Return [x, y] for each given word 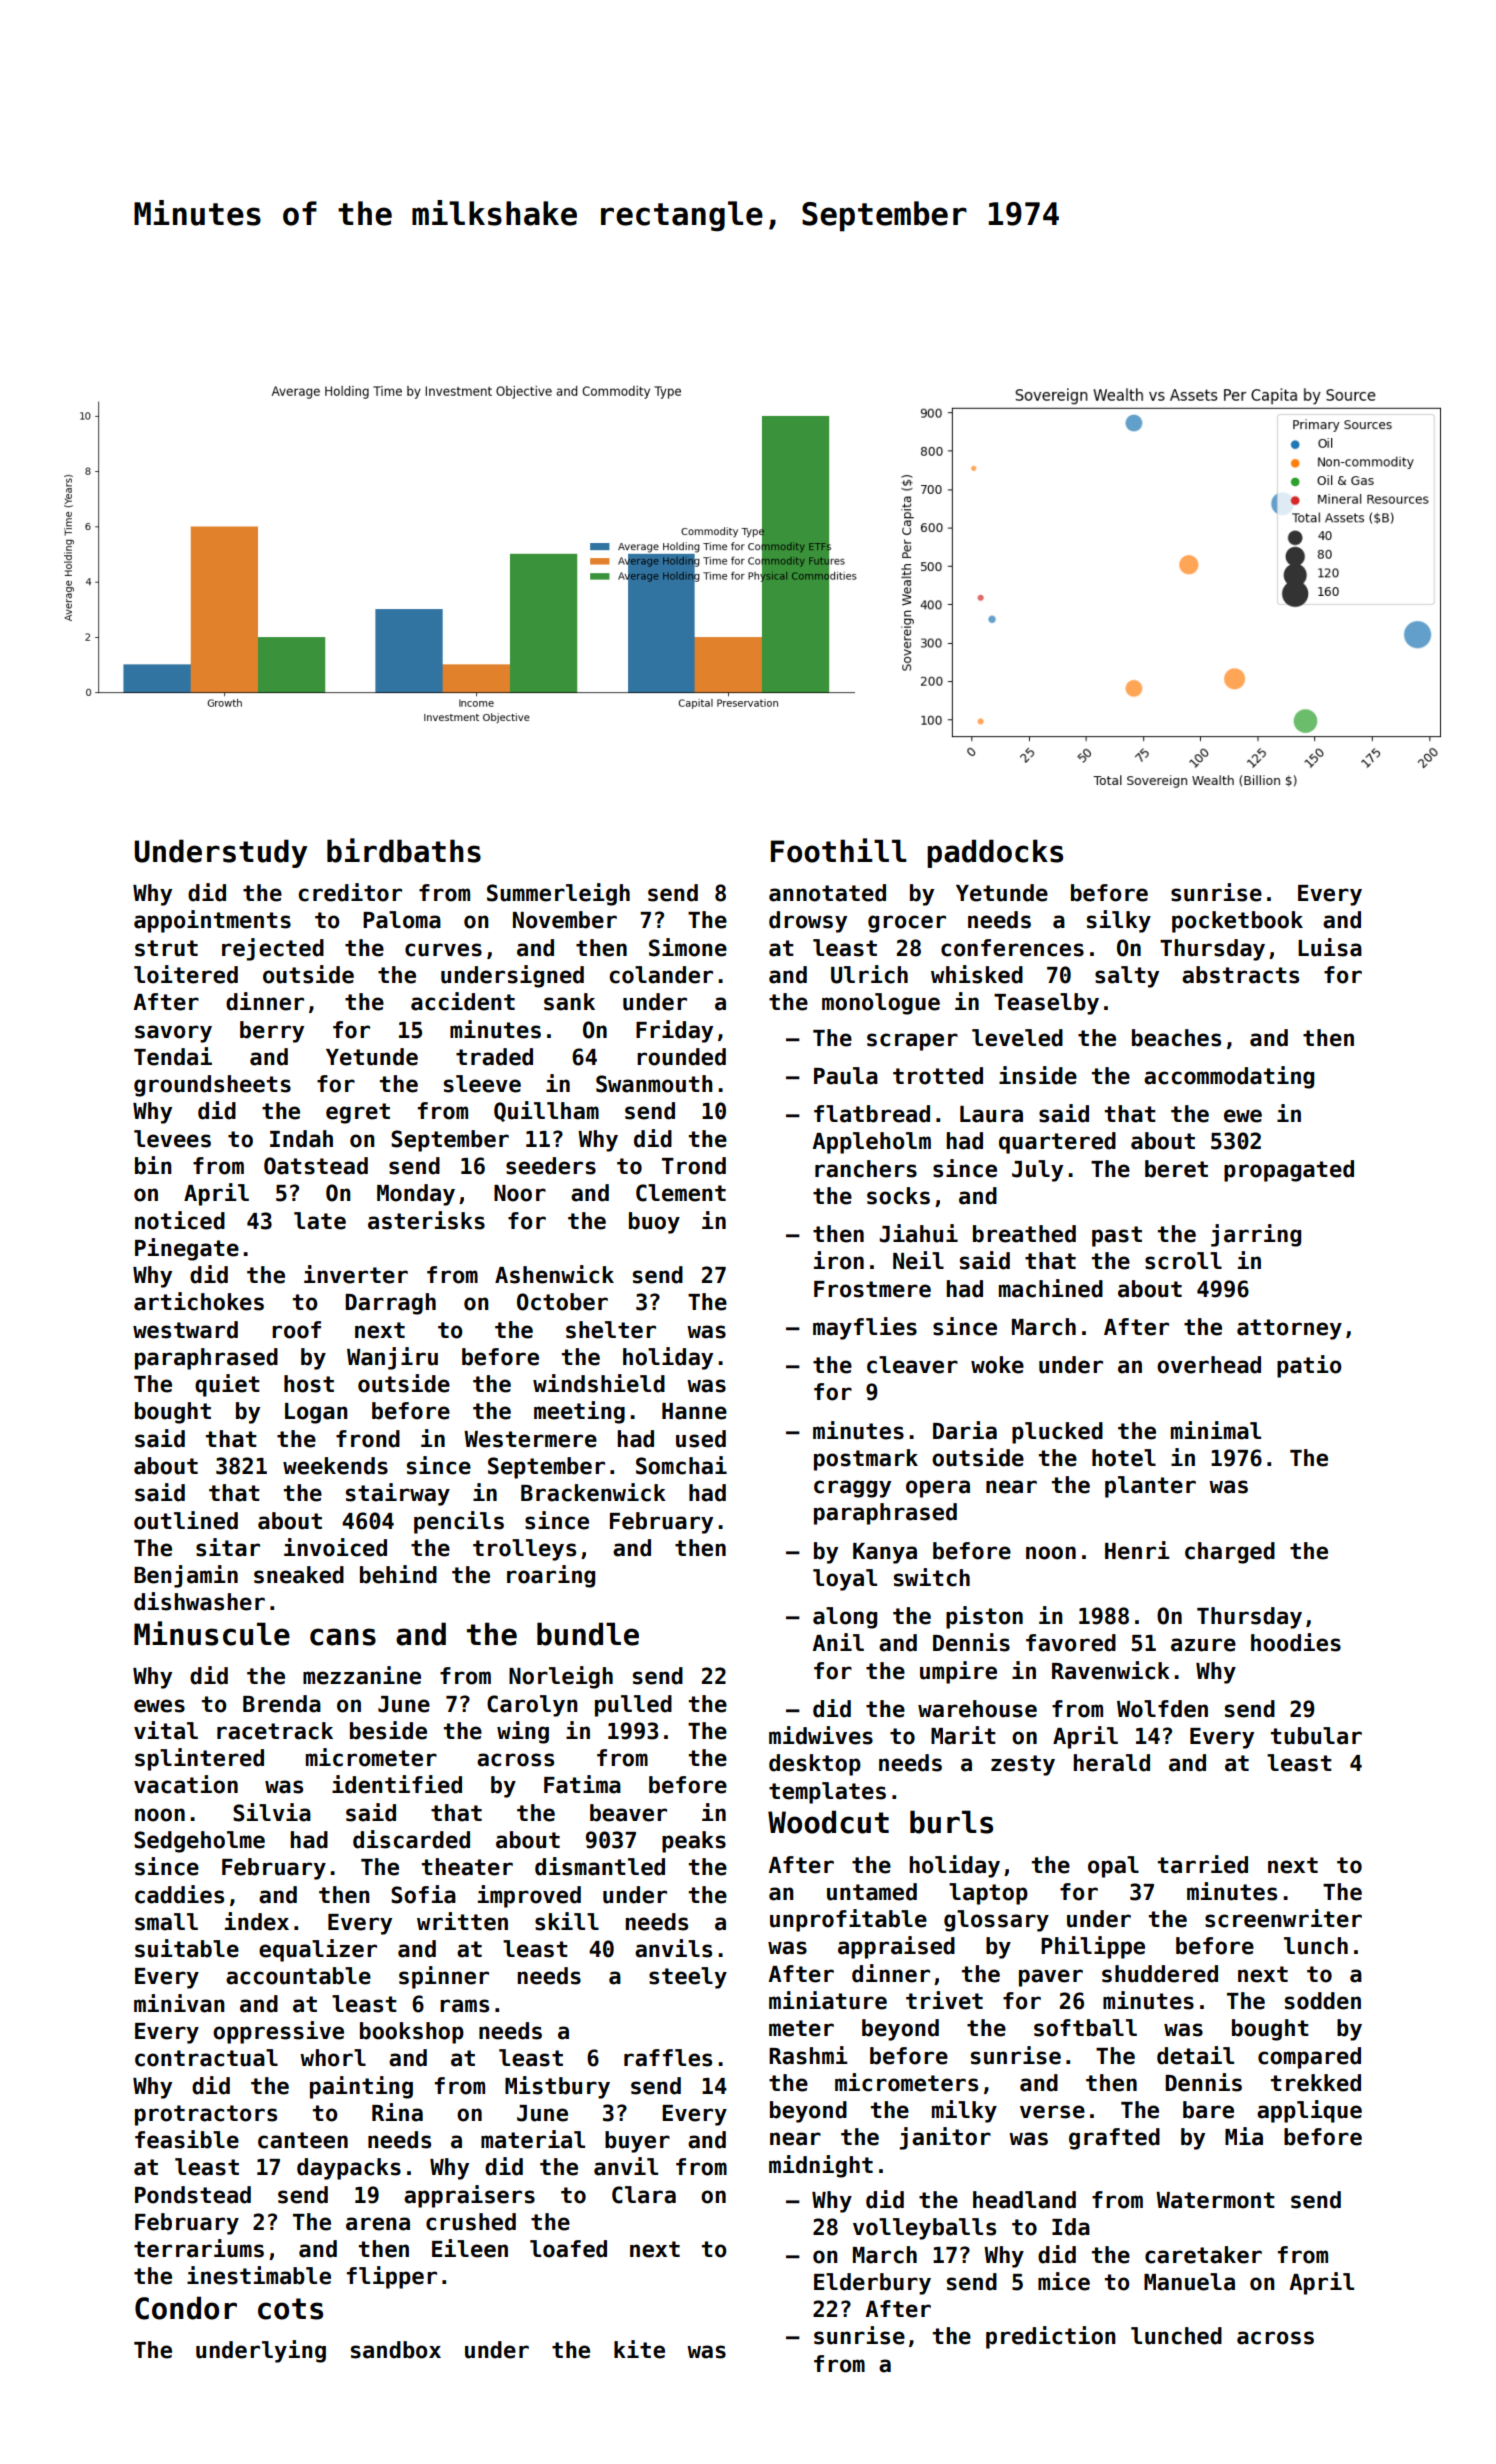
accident [463, 1001]
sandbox [396, 2350]
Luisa [1330, 947]
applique [1309, 2111]
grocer [907, 924]
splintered [199, 1759]
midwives [821, 1735]
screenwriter [1283, 1918]
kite [639, 2349]
